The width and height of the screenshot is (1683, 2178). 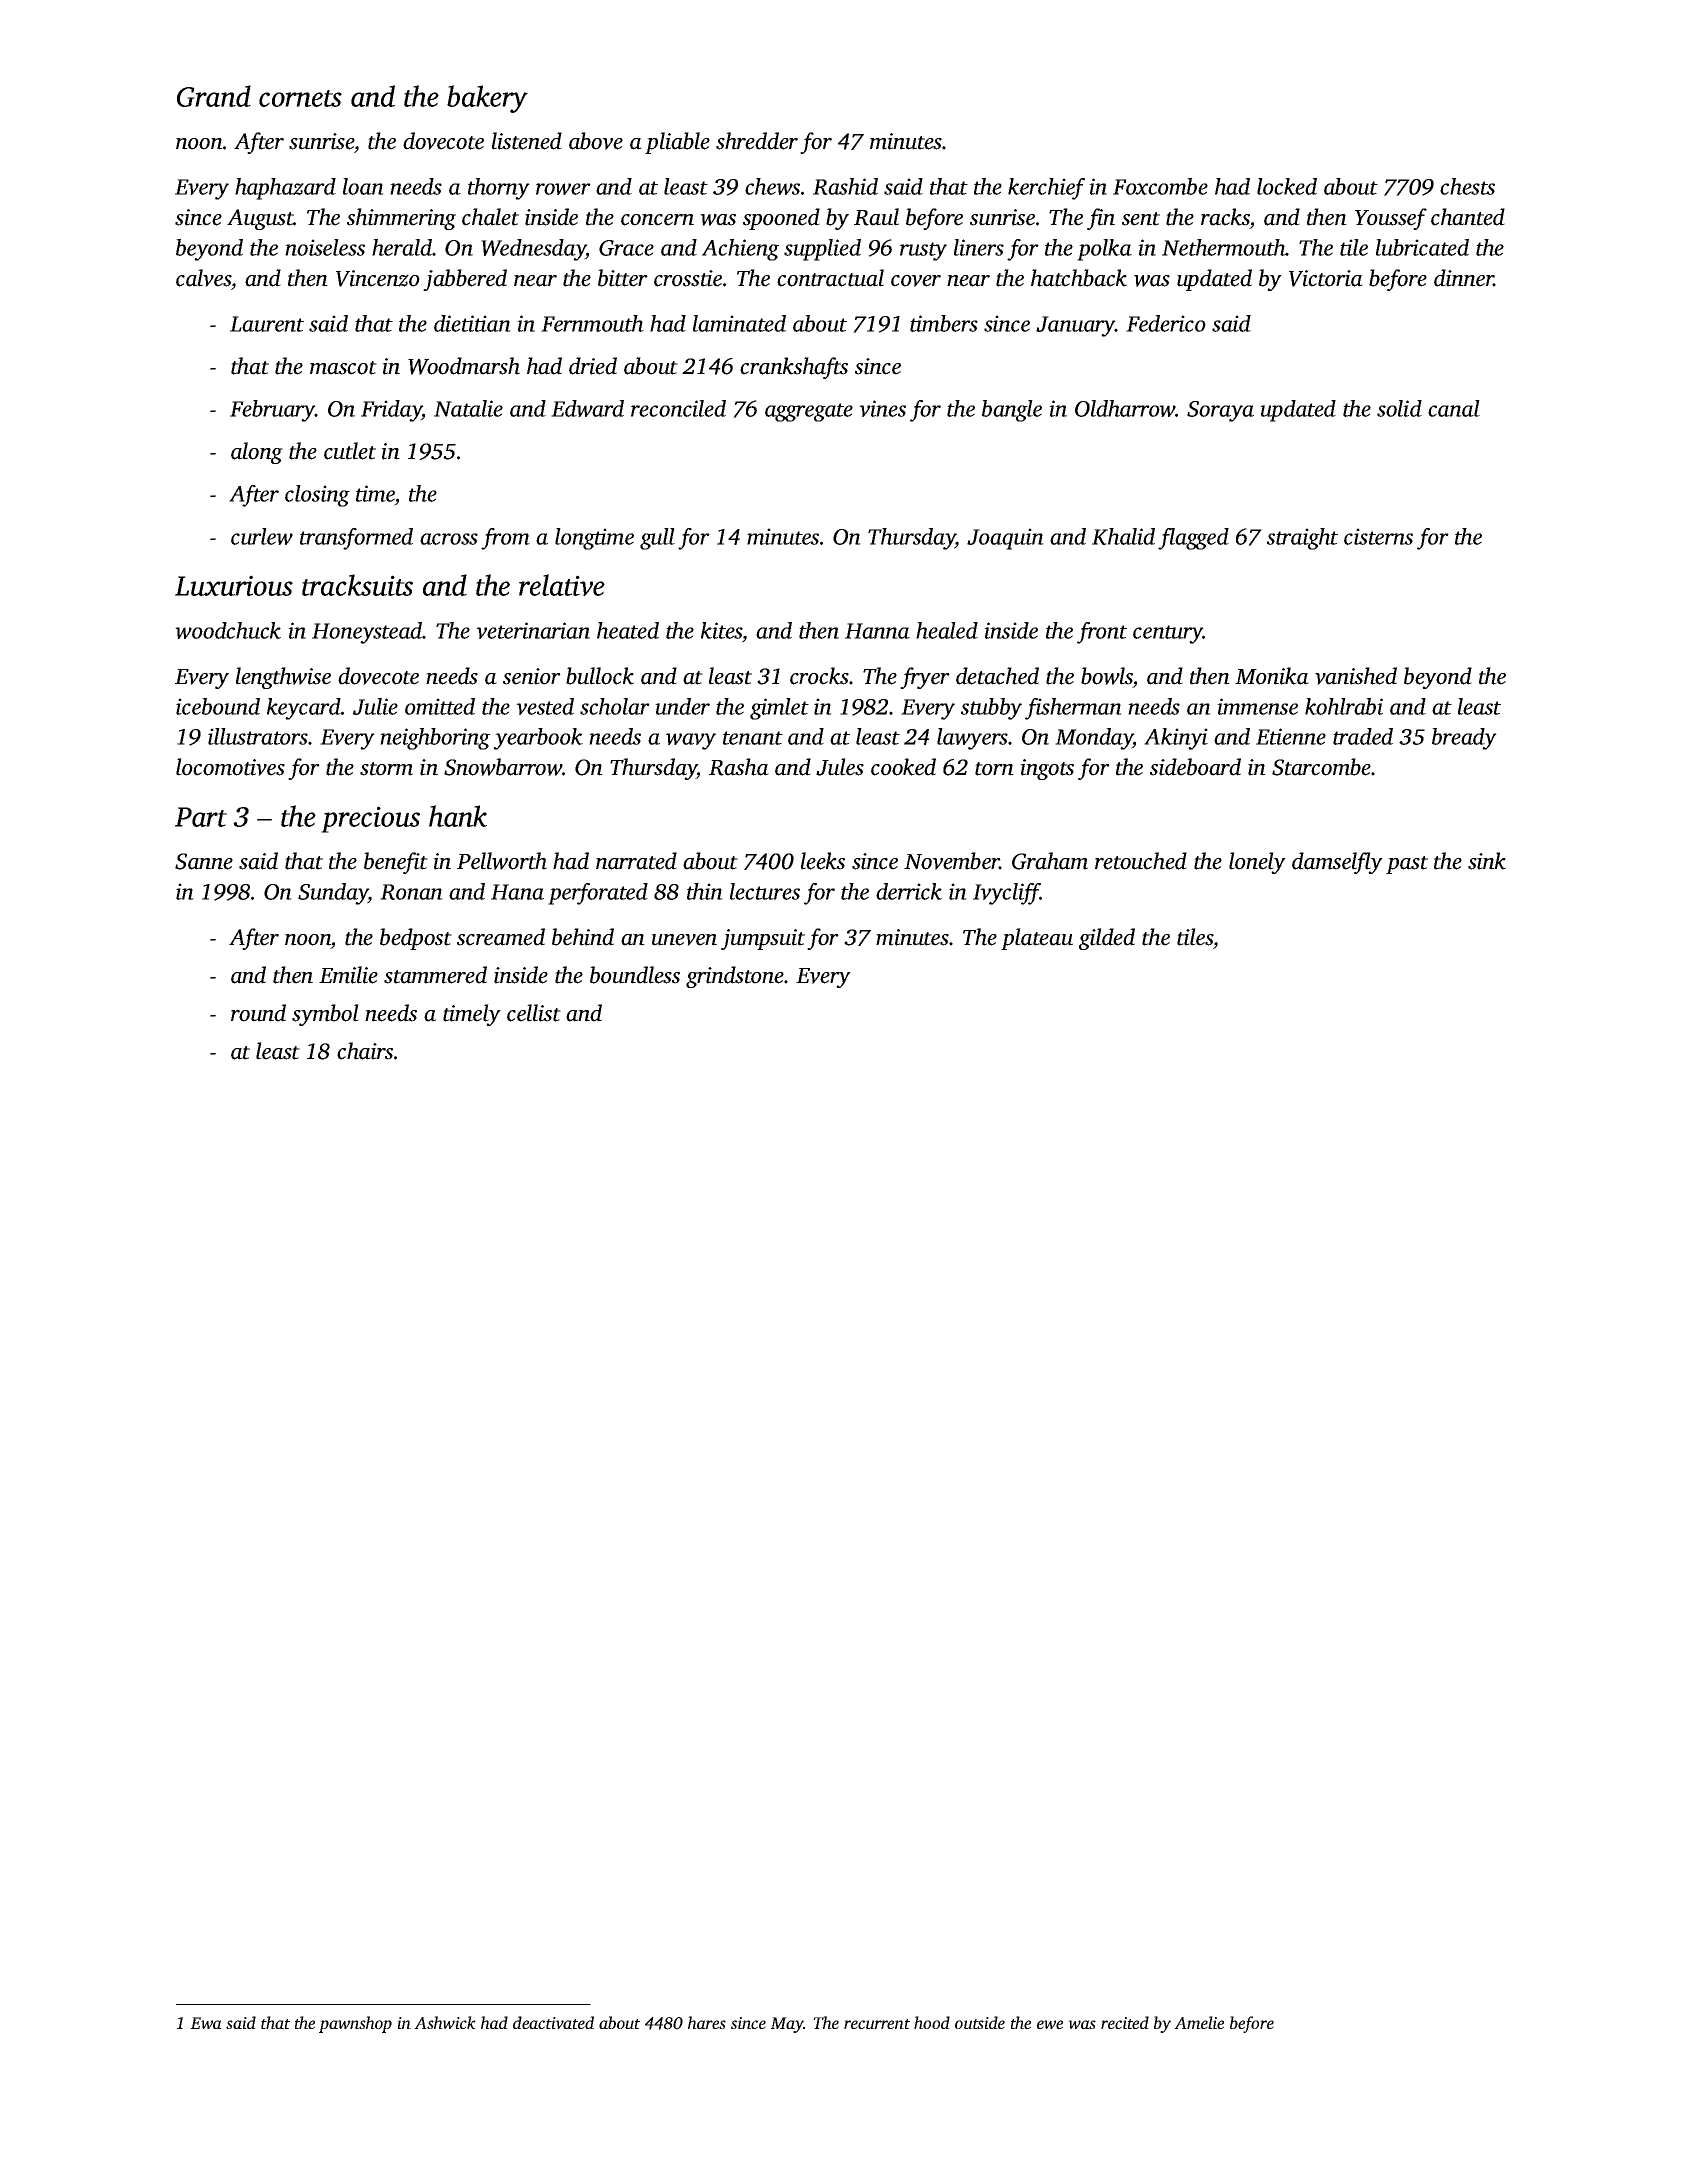 I want to click on Luxurious, so click(x=234, y=585).
